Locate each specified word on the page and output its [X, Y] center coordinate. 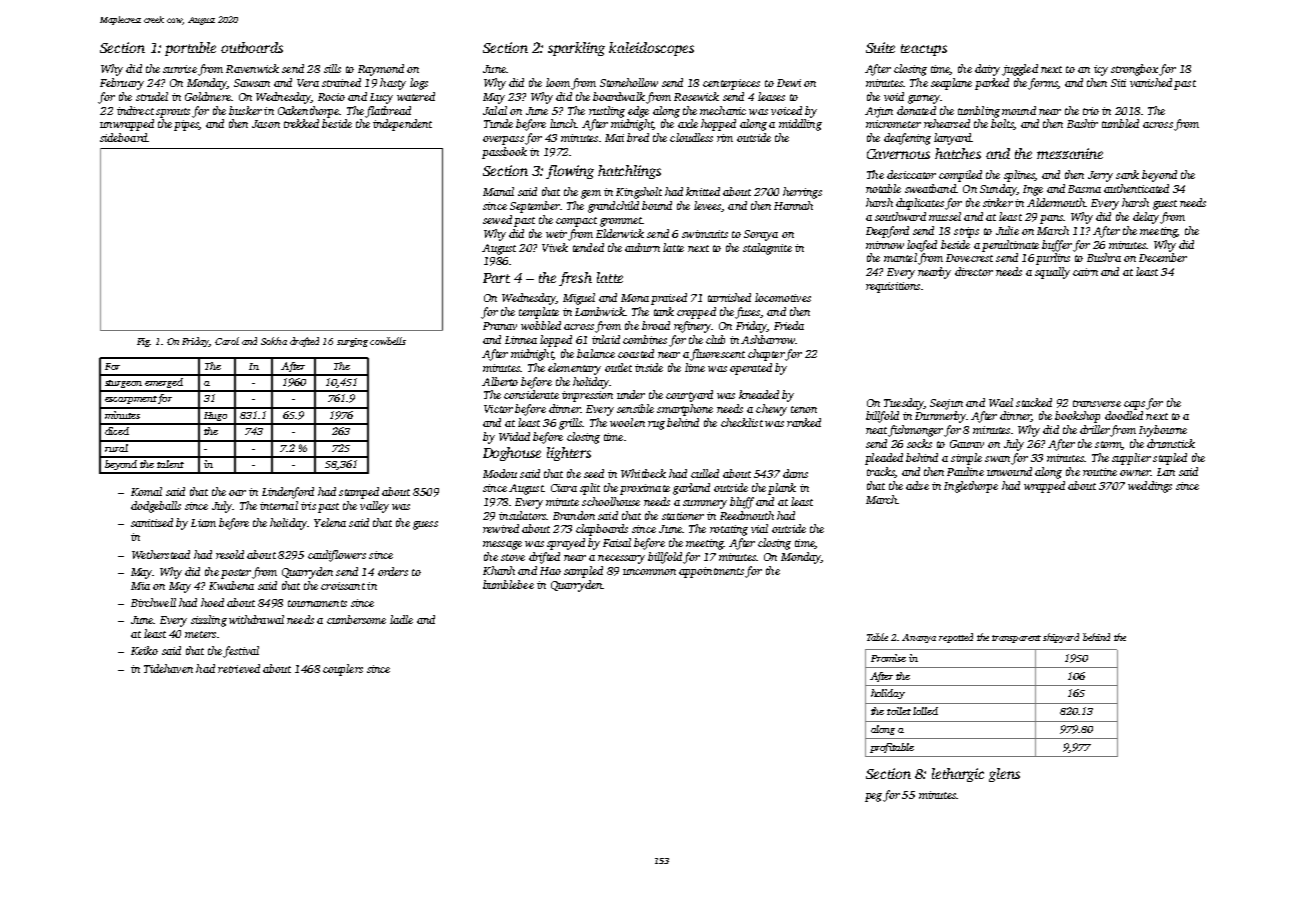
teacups [924, 50]
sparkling [576, 49]
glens [1004, 775]
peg [873, 797]
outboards [252, 47]
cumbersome [356, 619]
